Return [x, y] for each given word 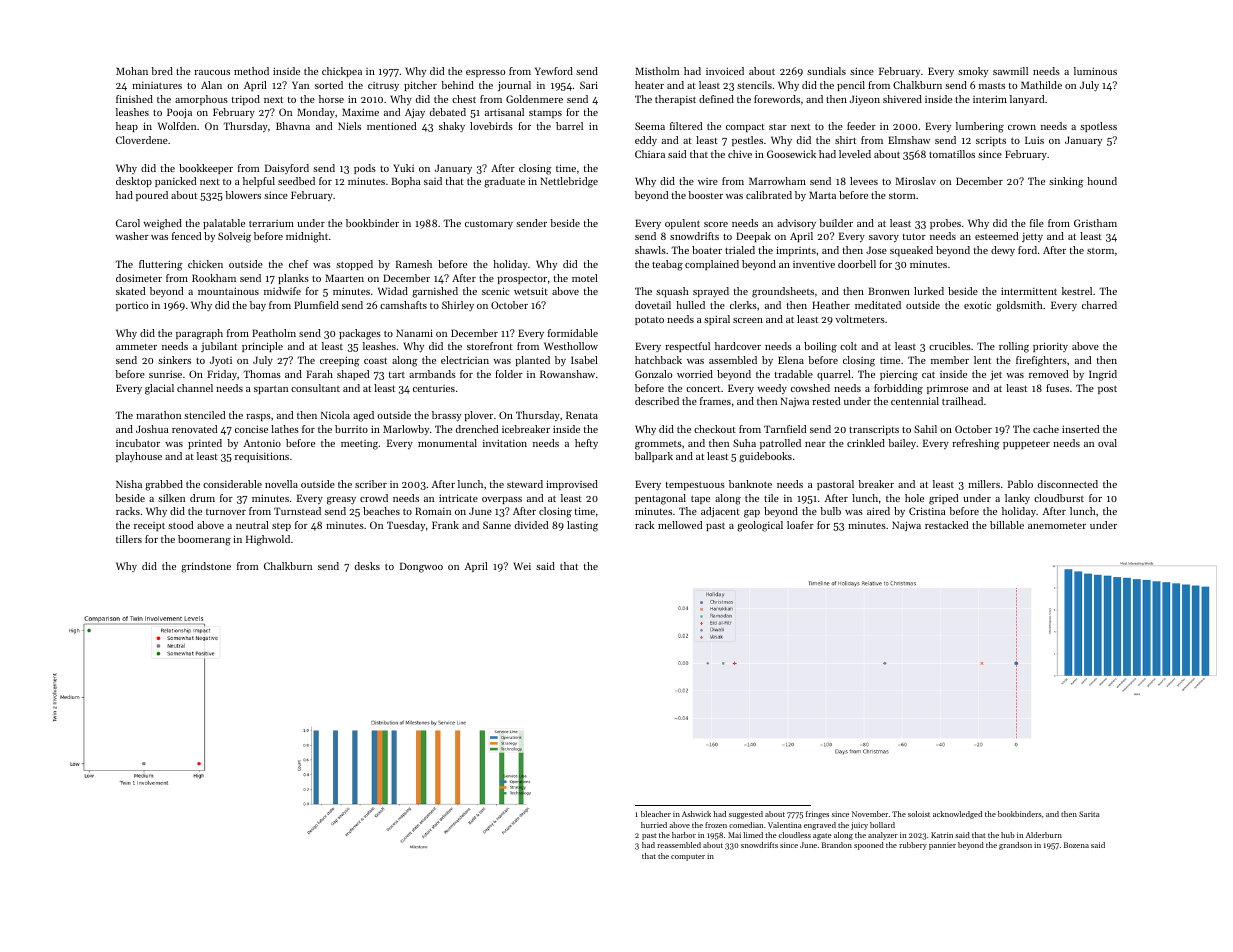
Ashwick [696, 814]
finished [134, 99]
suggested [746, 815]
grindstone [206, 567]
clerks [743, 305]
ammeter [136, 347]
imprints [796, 251]
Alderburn [1044, 835]
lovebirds [491, 126]
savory [884, 238]
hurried [654, 825]
